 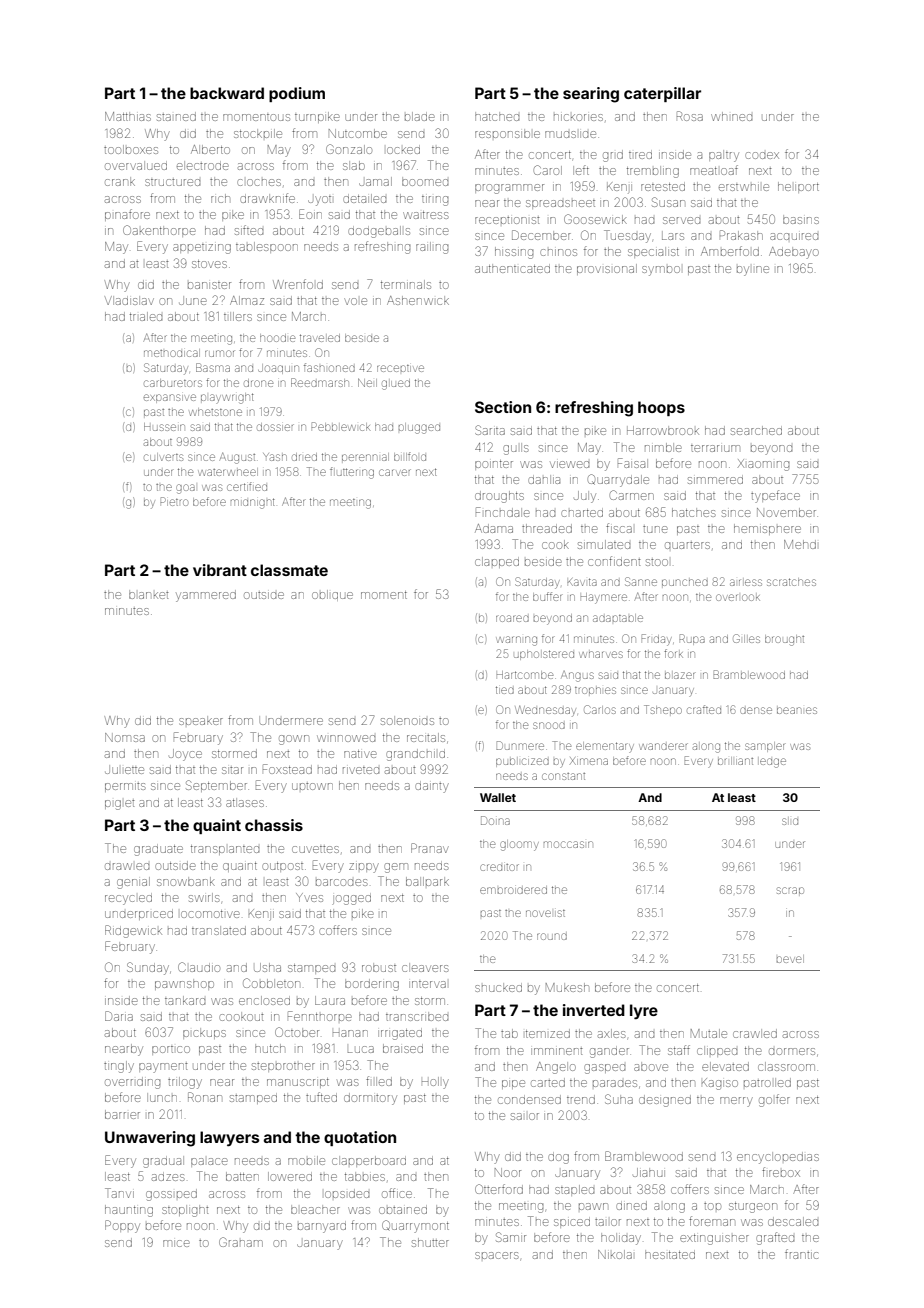 I want to click on embroidered, so click(x=513, y=890).
